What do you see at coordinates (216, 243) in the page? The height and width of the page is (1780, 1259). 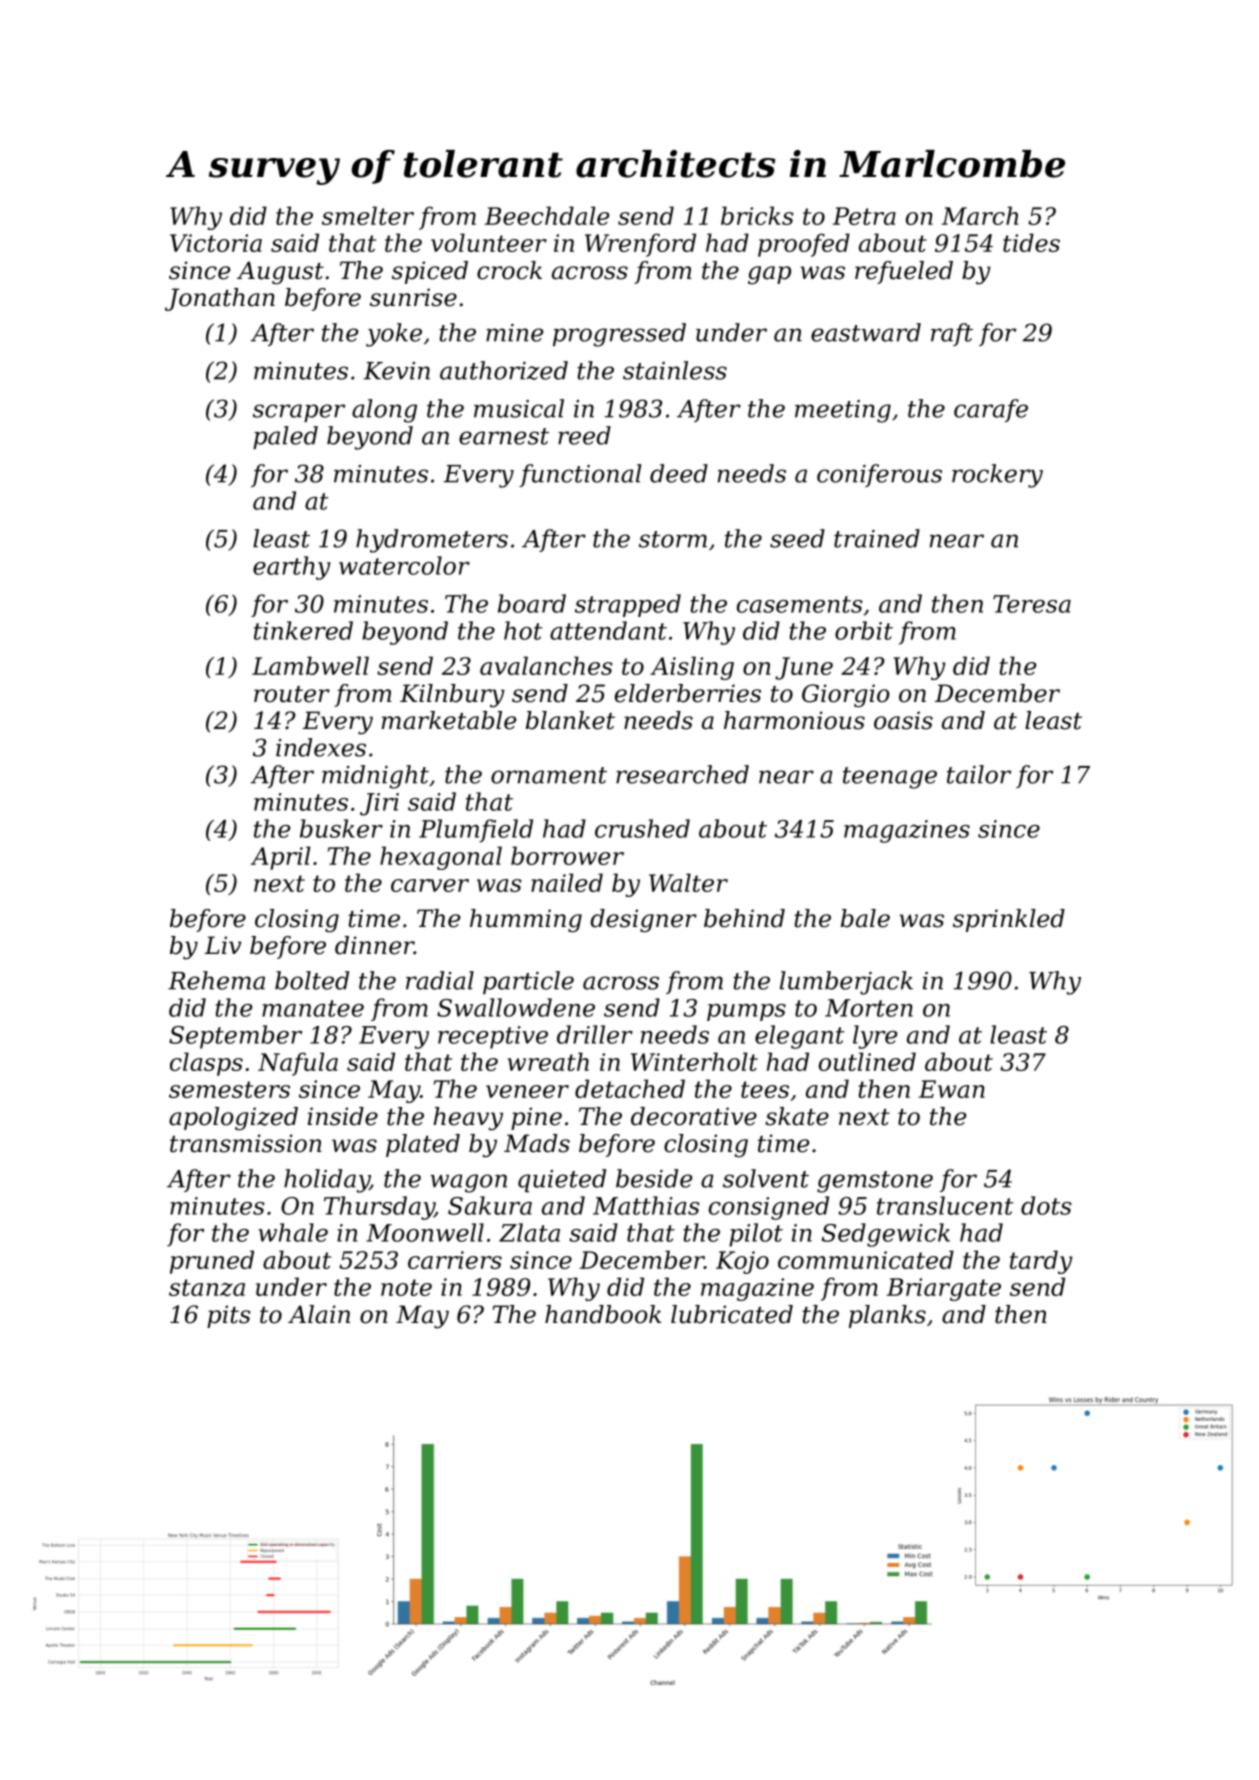 I see `Victoria` at bounding box center [216, 243].
